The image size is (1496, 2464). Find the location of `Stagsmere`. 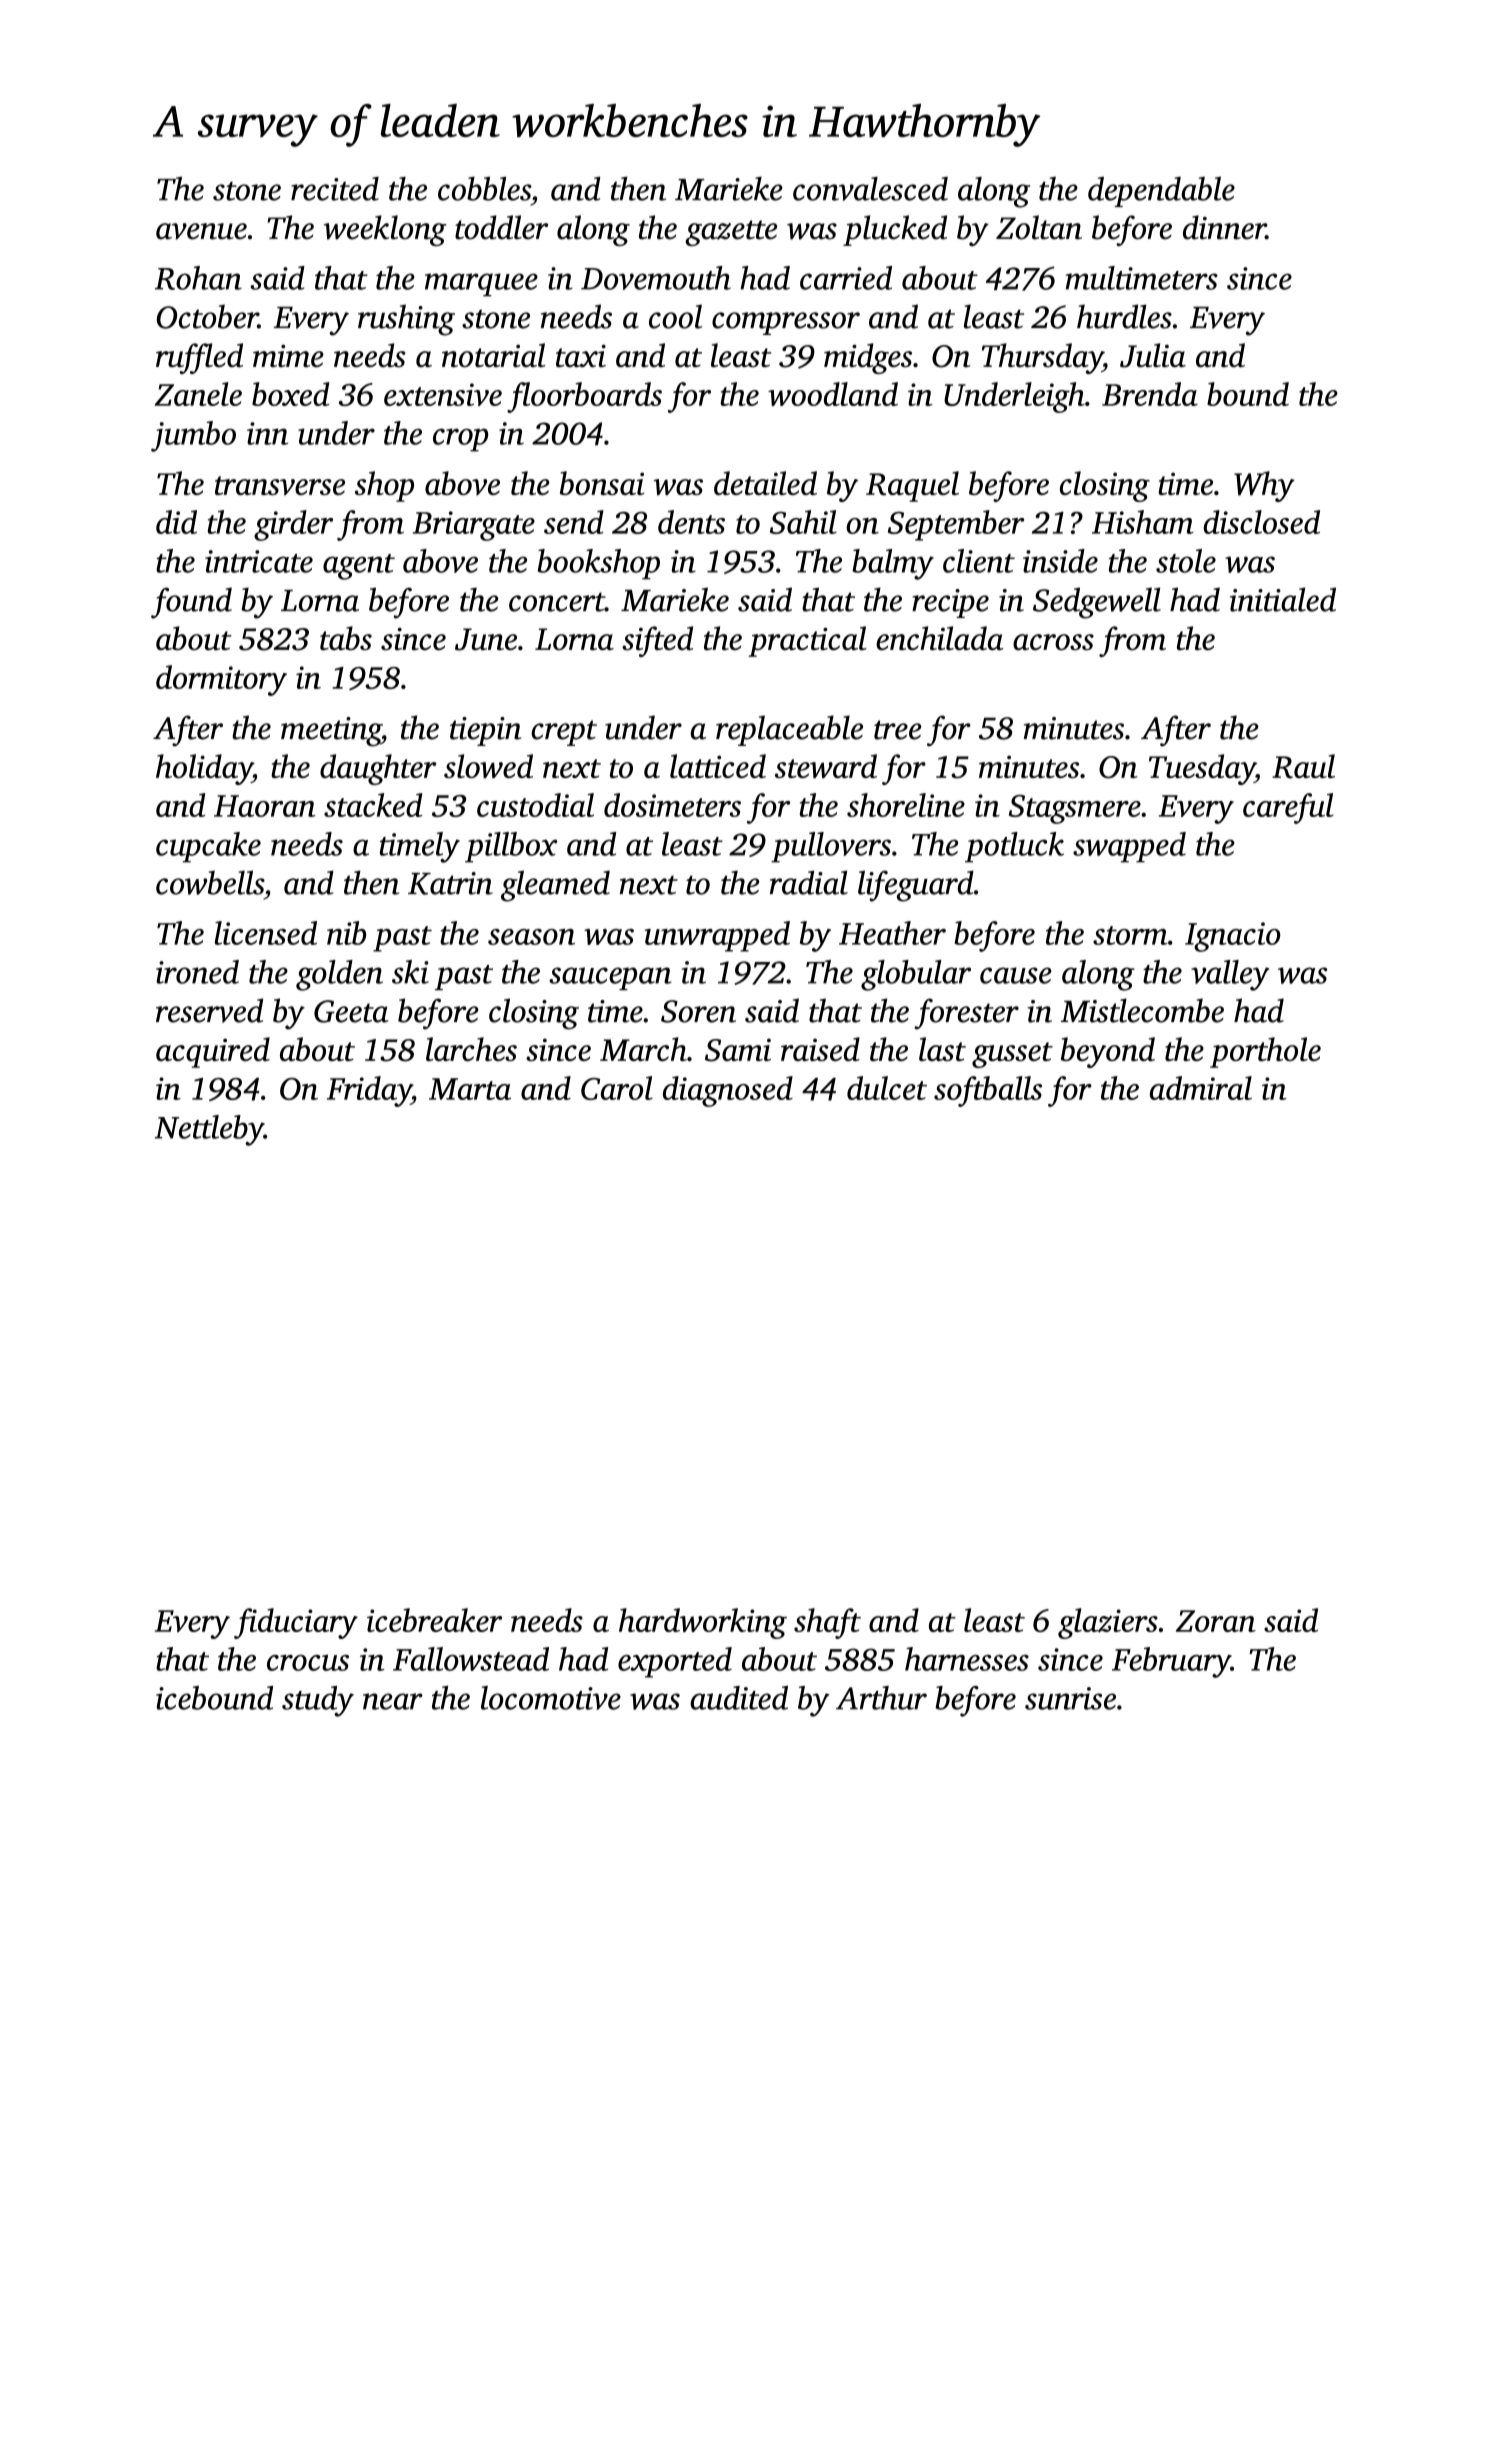

Stagsmere is located at coordinates (1075, 809).
